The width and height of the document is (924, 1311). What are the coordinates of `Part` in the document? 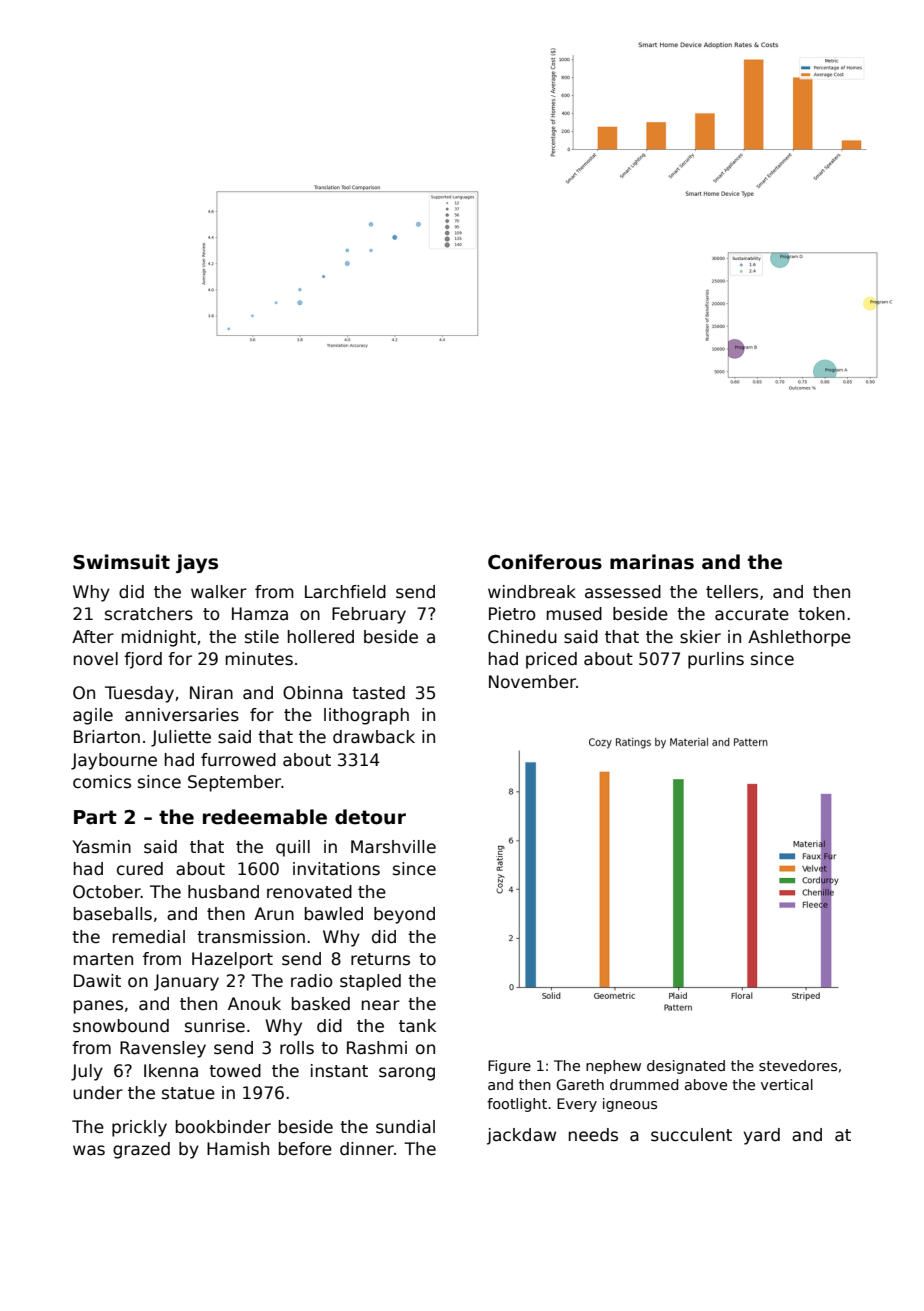 It's located at (95, 817).
